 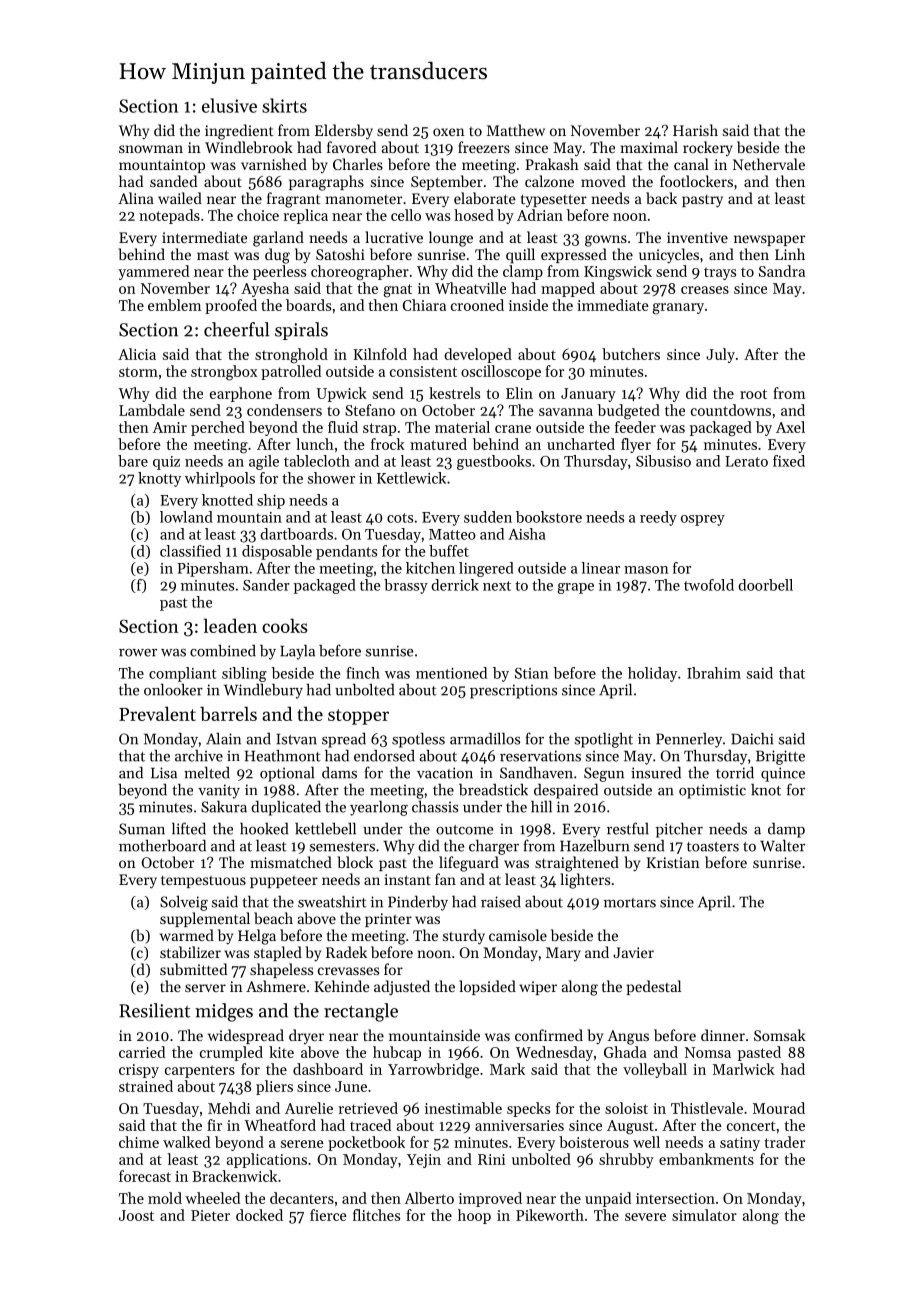 I want to click on fierce, so click(x=328, y=1215).
